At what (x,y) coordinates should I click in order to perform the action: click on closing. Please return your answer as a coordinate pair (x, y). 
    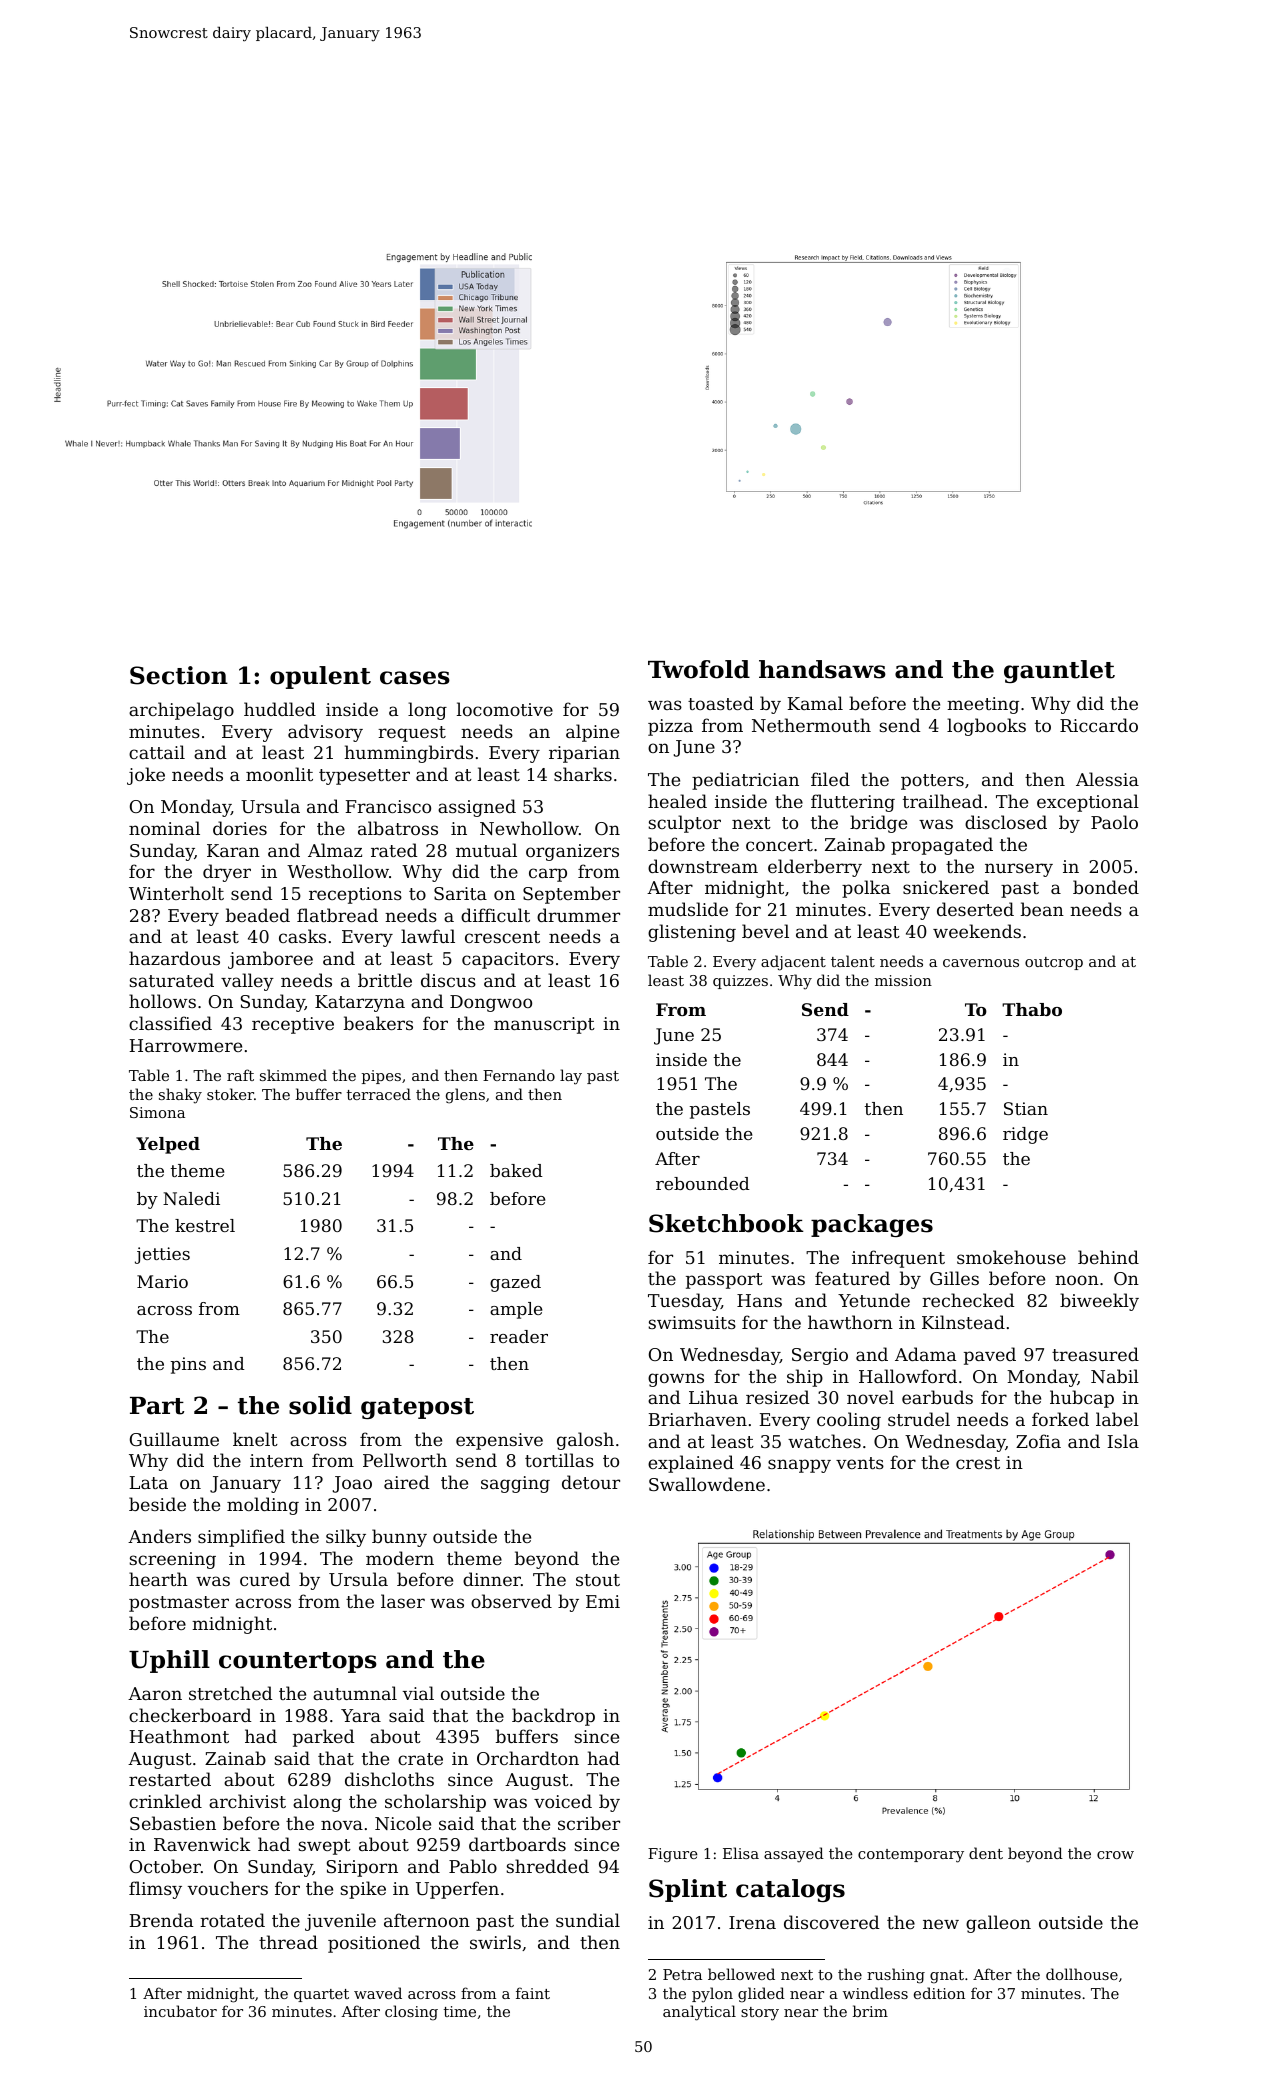
    Looking at the image, I should click on (411, 2013).
